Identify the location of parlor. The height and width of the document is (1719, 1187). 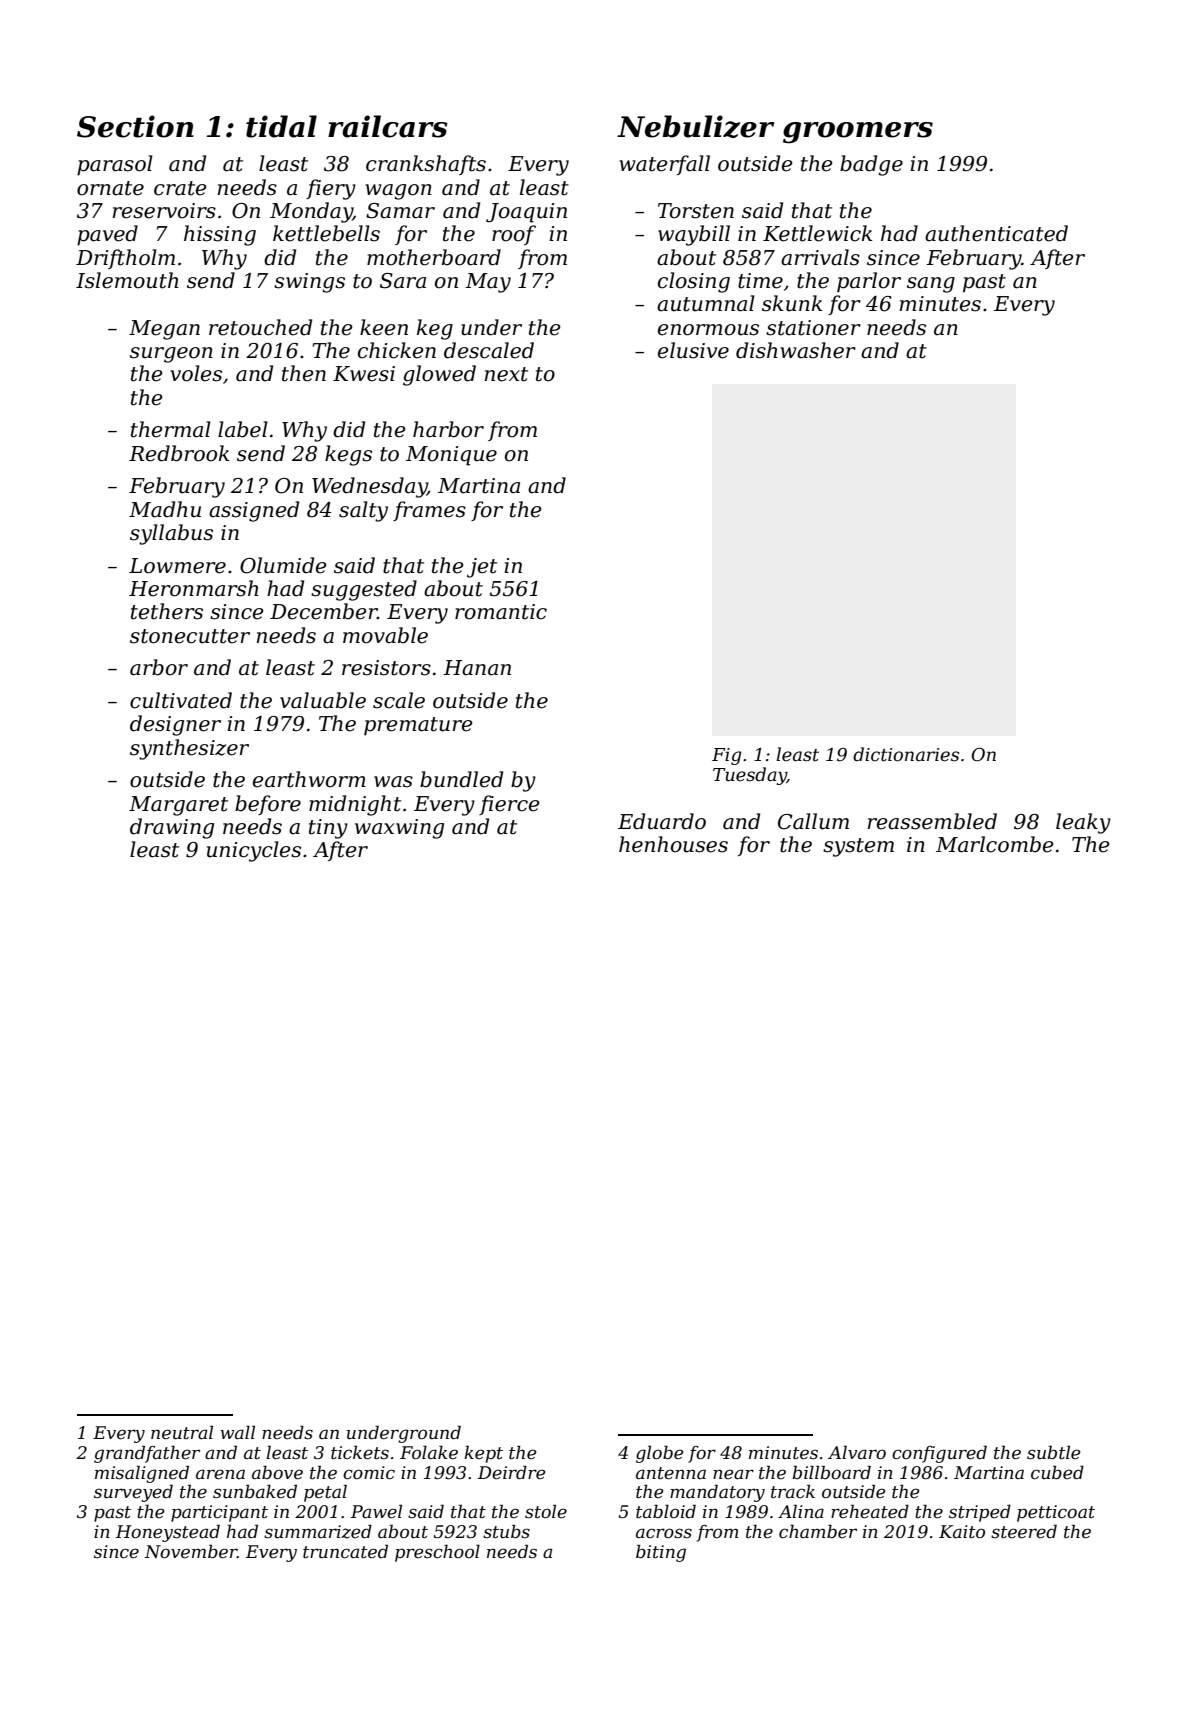
(869, 282).
